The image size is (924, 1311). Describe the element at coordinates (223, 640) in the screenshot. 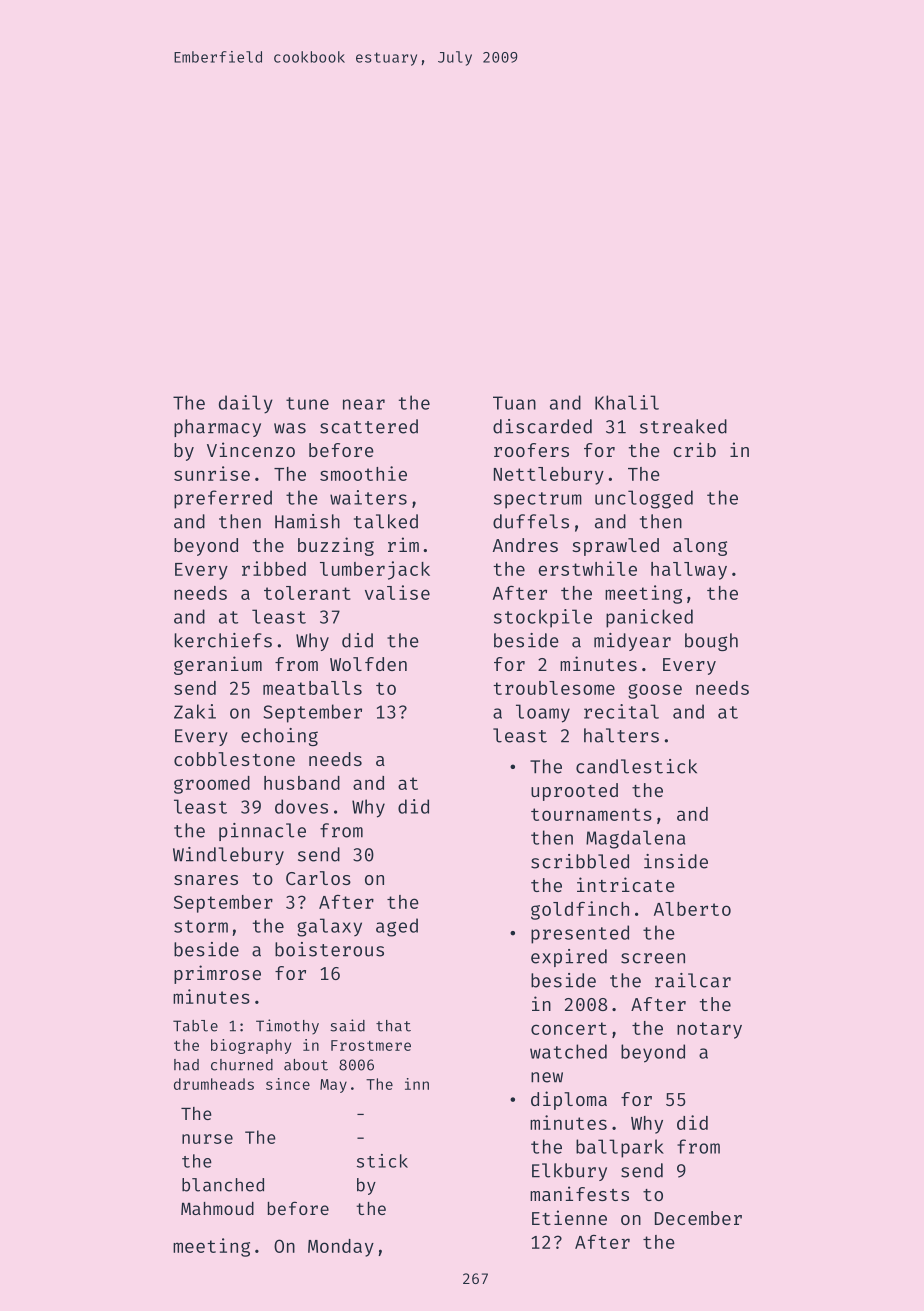

I see `kerchiefs` at that location.
